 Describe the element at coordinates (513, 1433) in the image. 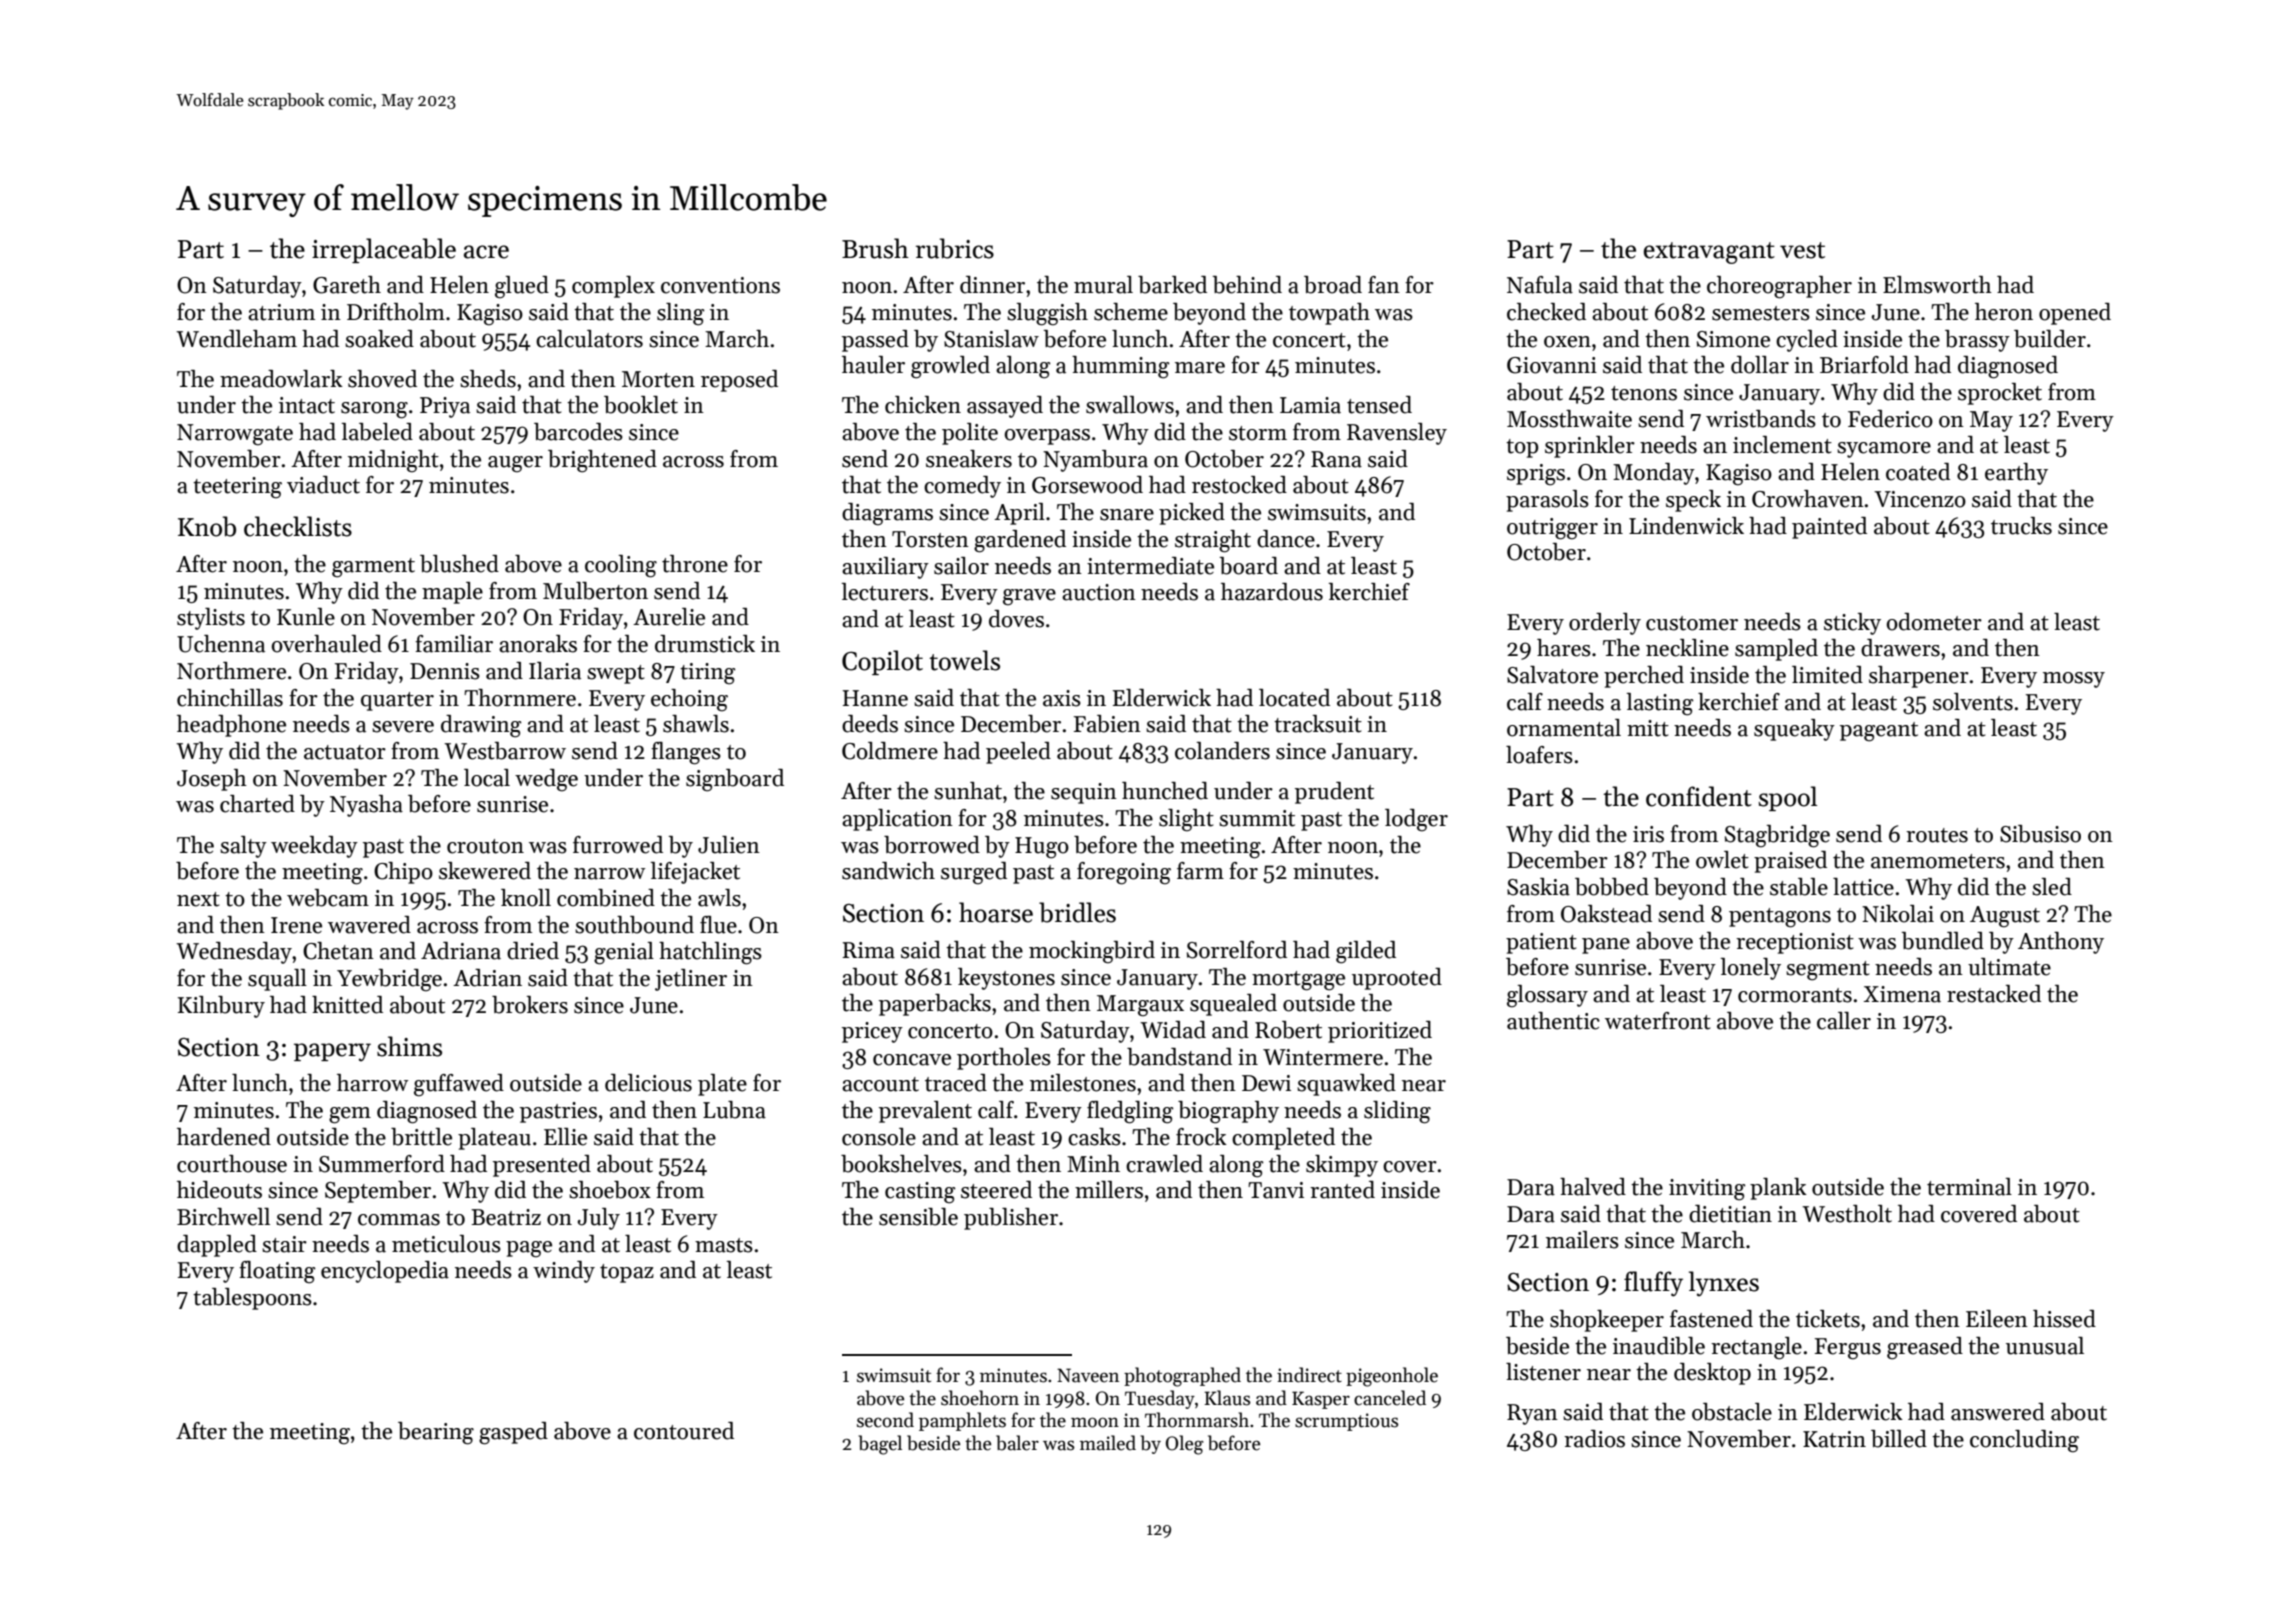

I see `gasped` at that location.
